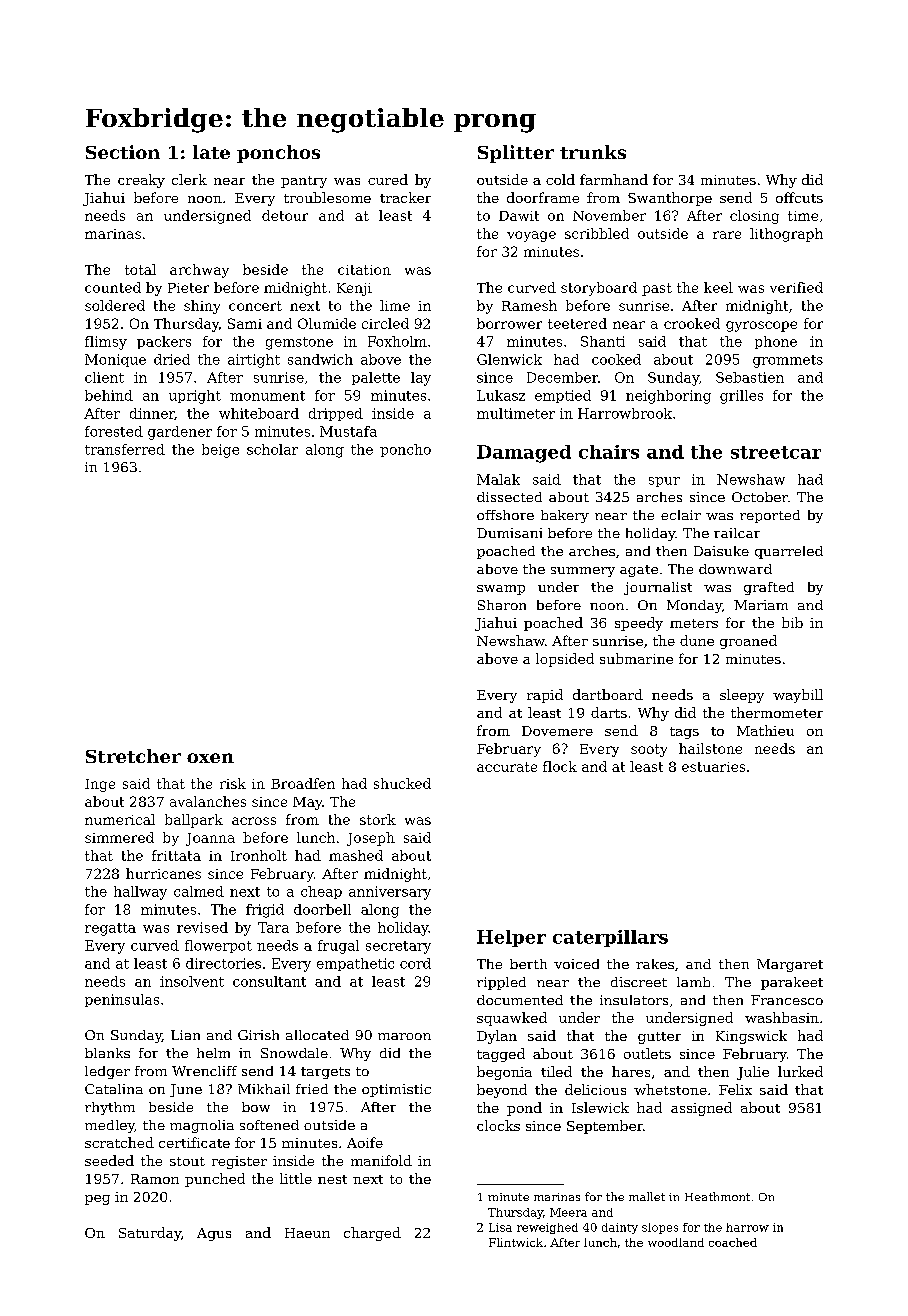 This page has height=1316, width=908. I want to click on streetcar, so click(776, 452).
